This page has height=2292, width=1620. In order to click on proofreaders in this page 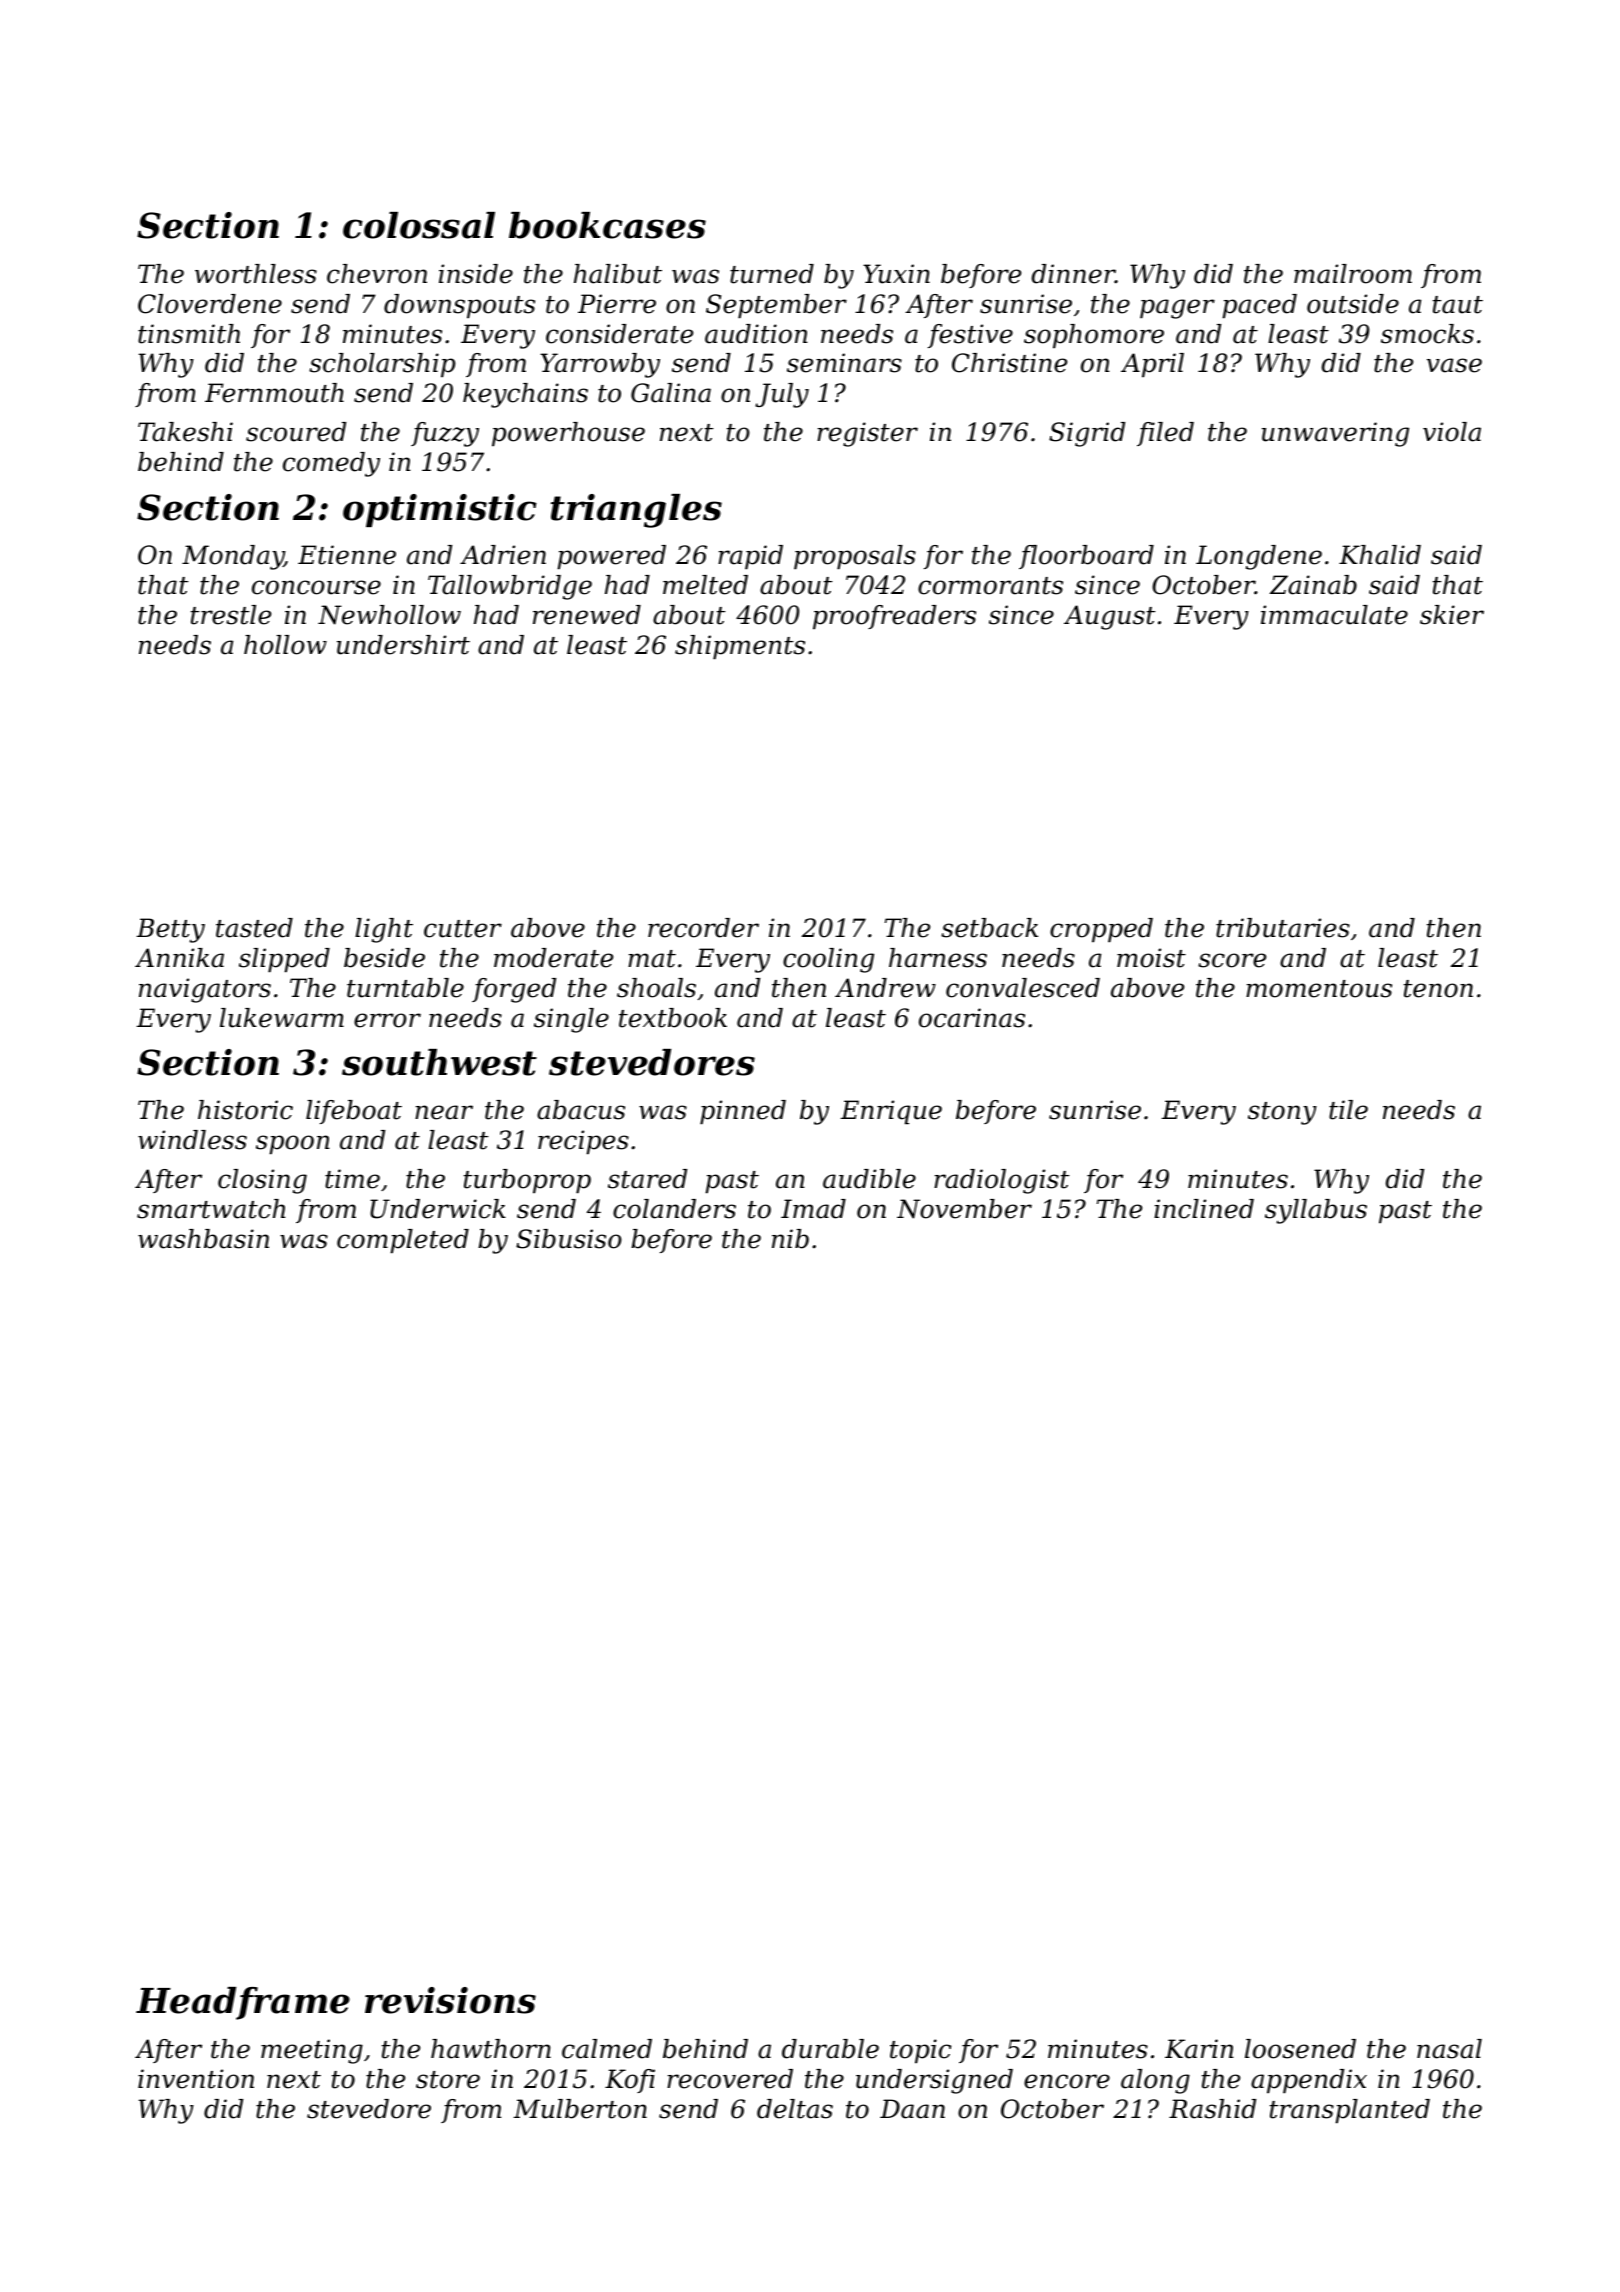, I will do `click(894, 617)`.
